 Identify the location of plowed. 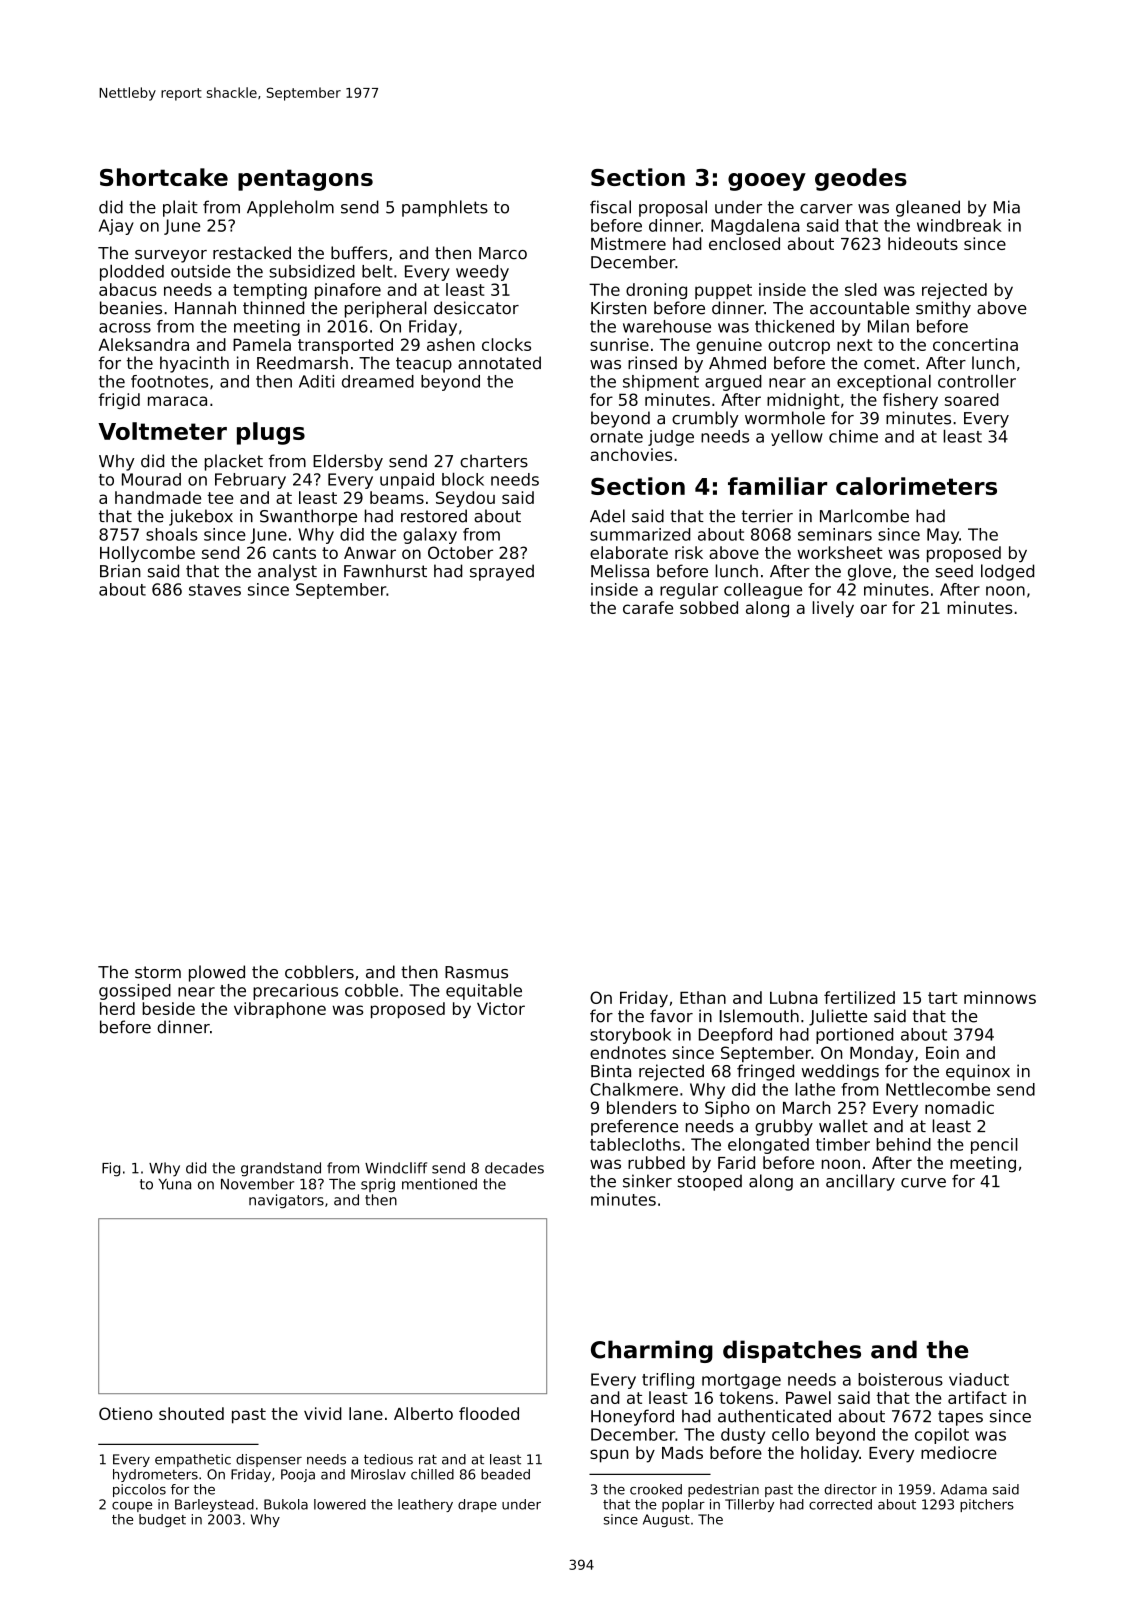
(217, 973).
